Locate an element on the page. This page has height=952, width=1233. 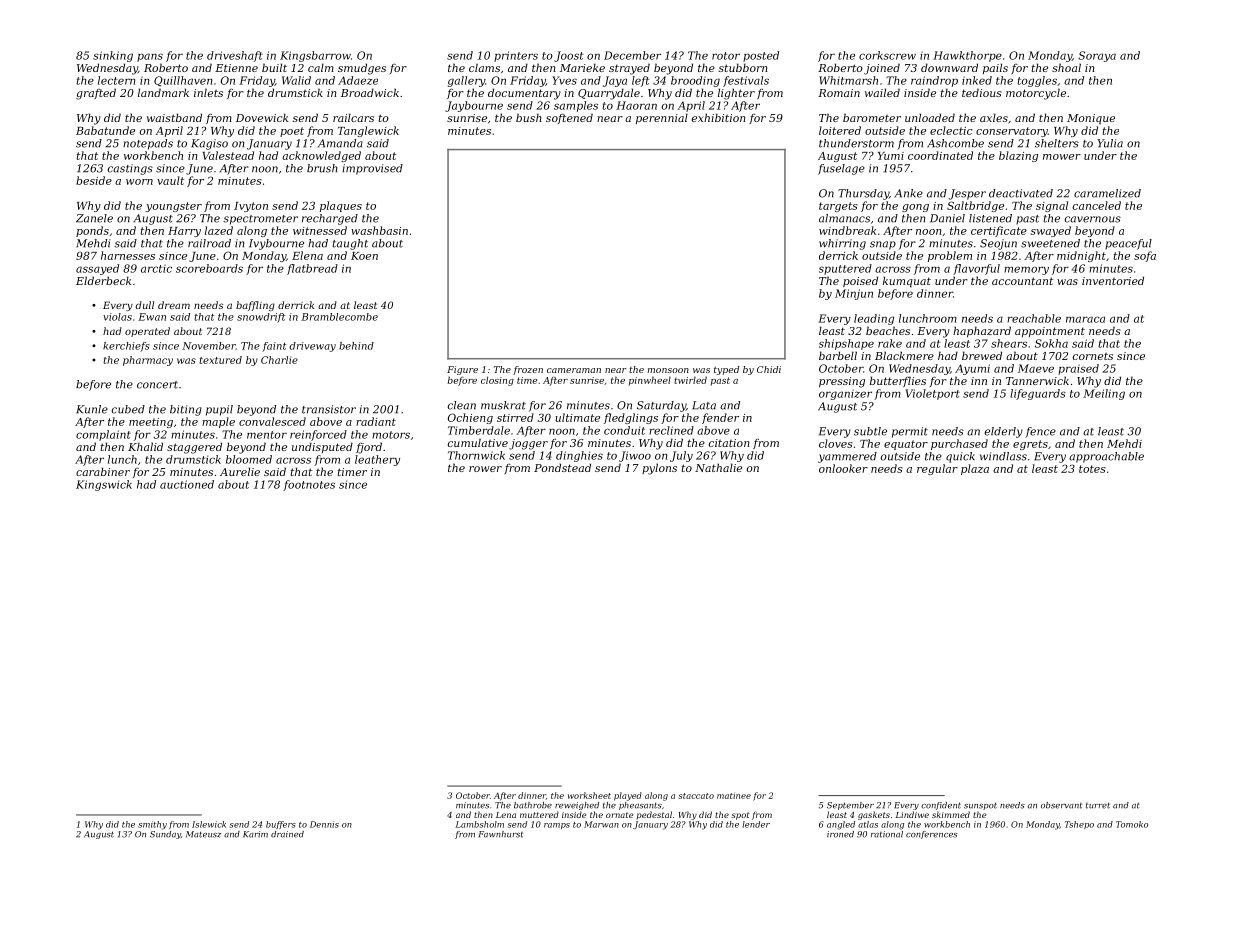
rower is located at coordinates (485, 469).
